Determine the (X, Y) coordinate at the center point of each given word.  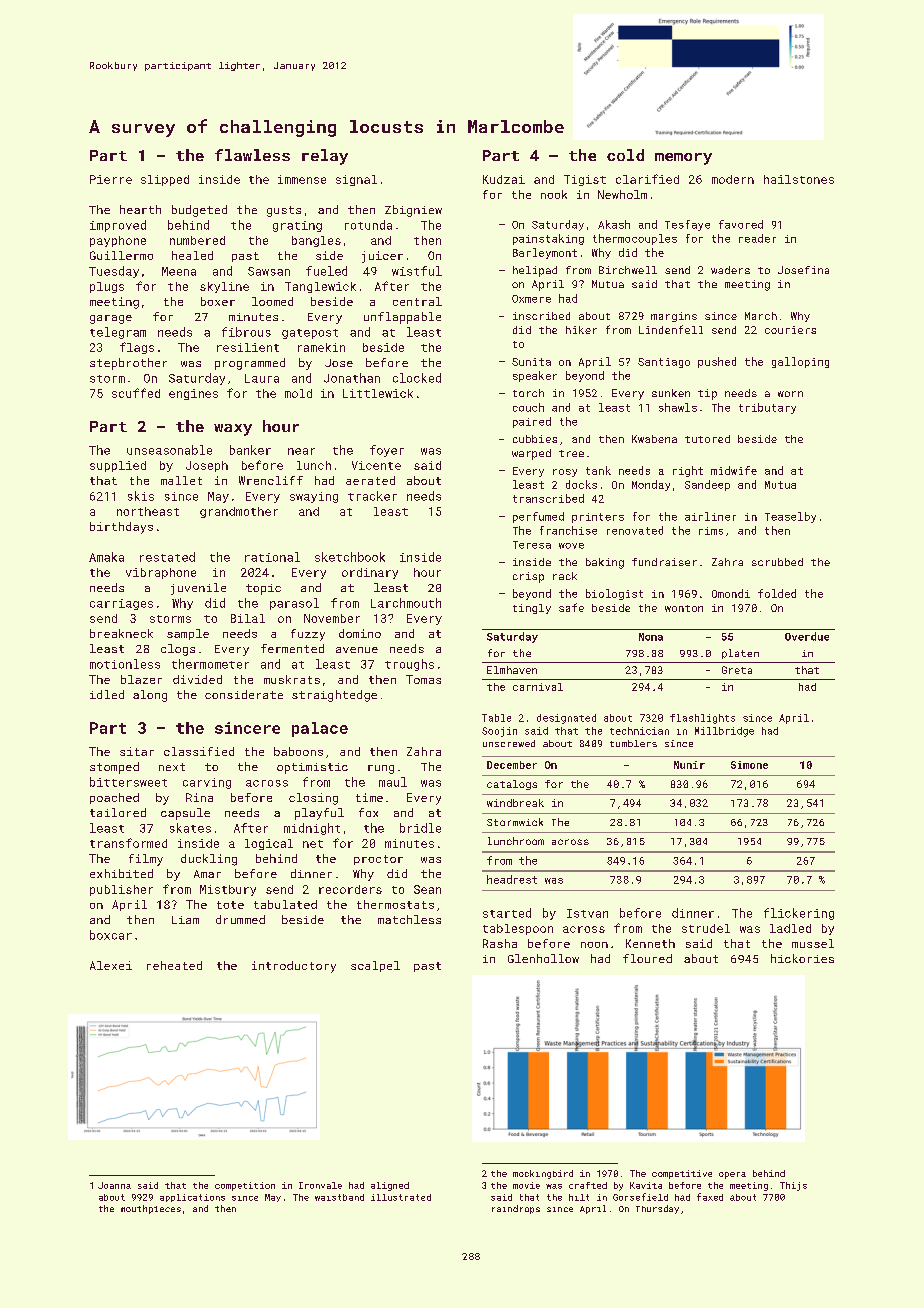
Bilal (248, 618)
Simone (749, 765)
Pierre (111, 179)
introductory (294, 967)
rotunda (368, 225)
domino (360, 633)
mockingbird (543, 1174)
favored (741, 224)
